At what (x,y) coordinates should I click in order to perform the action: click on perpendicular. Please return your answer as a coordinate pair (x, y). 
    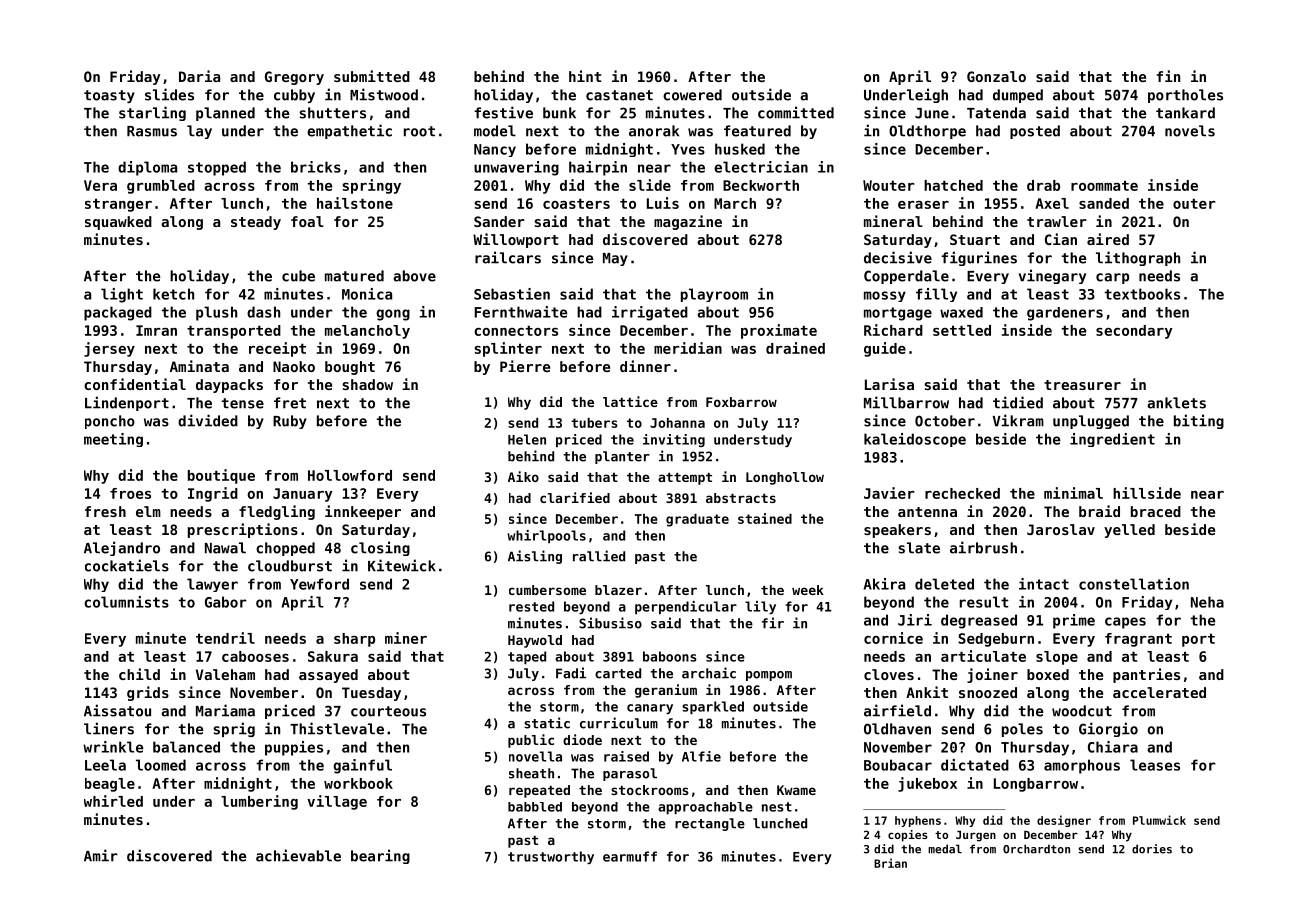
    Looking at the image, I should click on (686, 607).
